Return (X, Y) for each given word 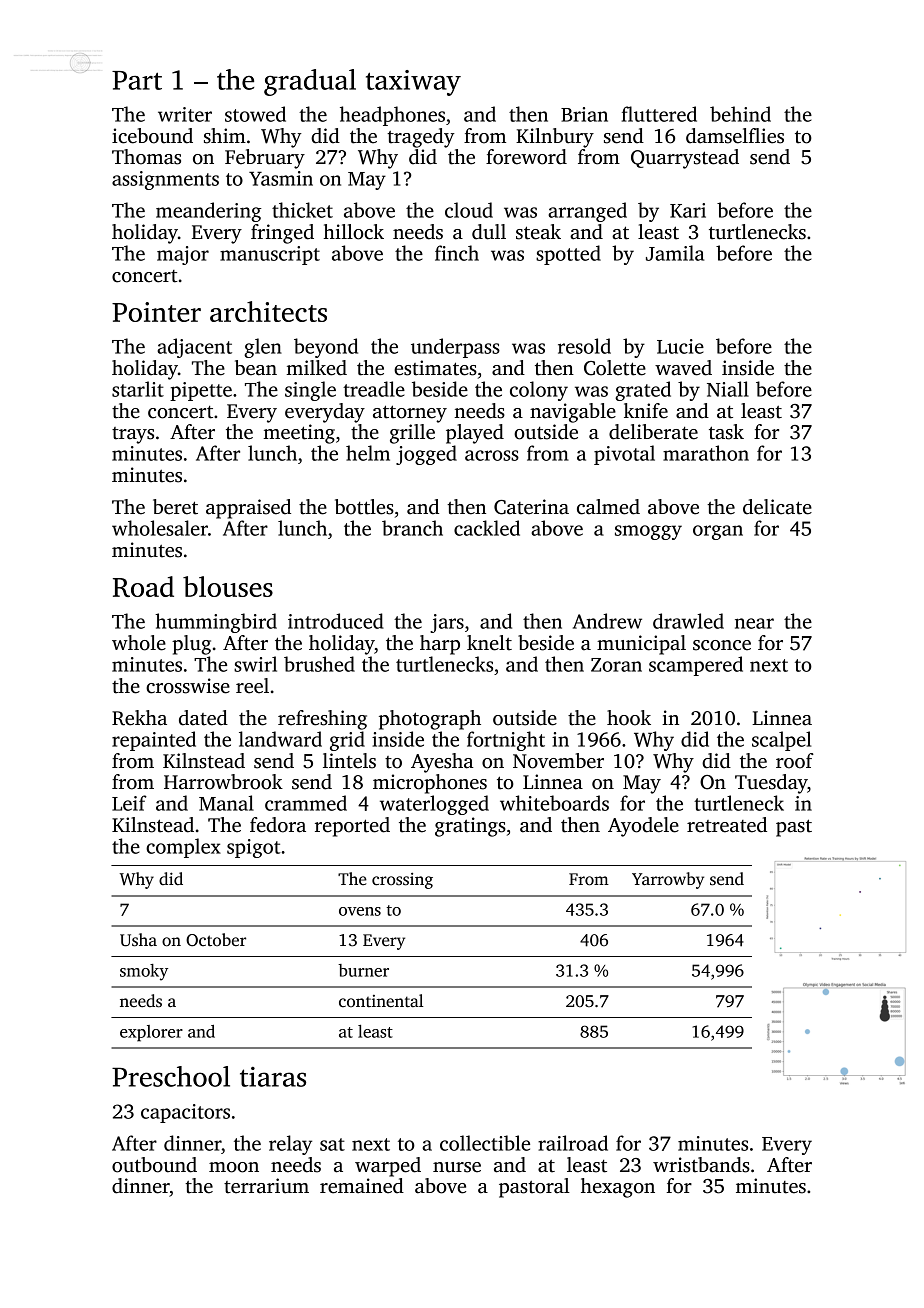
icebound (152, 136)
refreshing (322, 720)
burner (363, 970)
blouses (228, 586)
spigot (254, 848)
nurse (457, 1167)
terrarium (266, 1186)
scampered (696, 666)
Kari (688, 210)
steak (538, 232)
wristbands (701, 1165)
